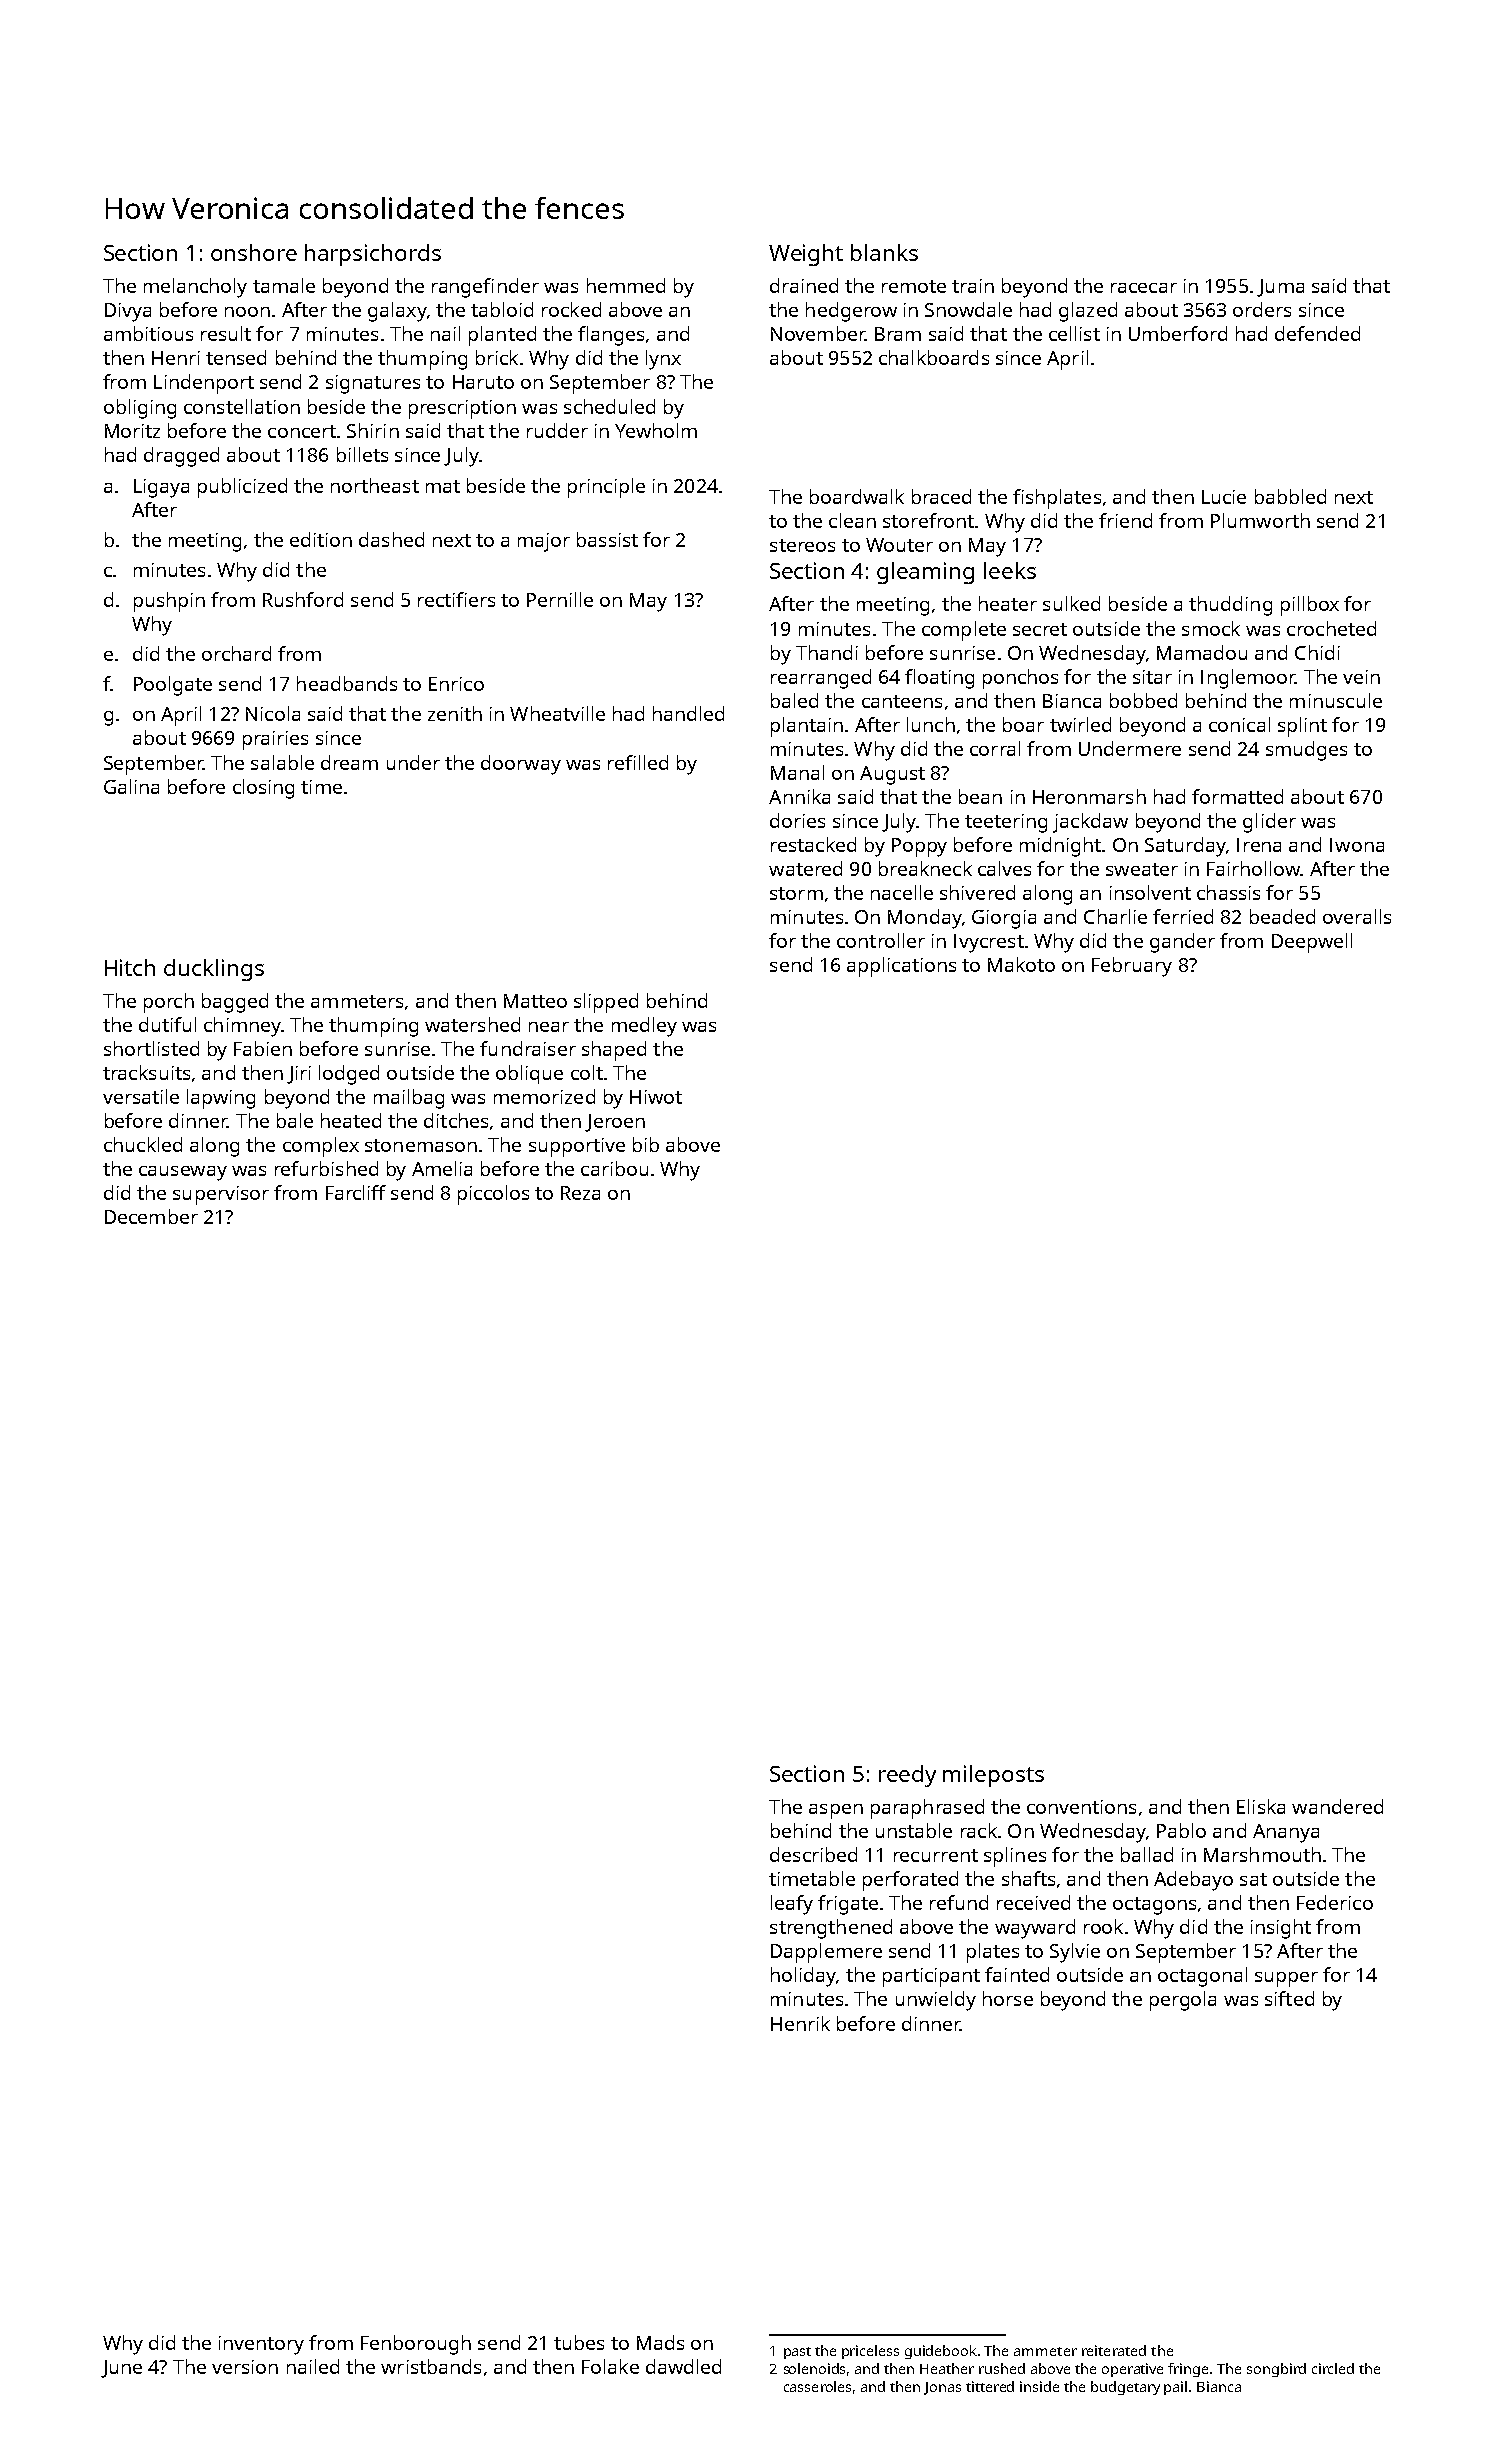  I want to click on Pernille, so click(560, 599).
